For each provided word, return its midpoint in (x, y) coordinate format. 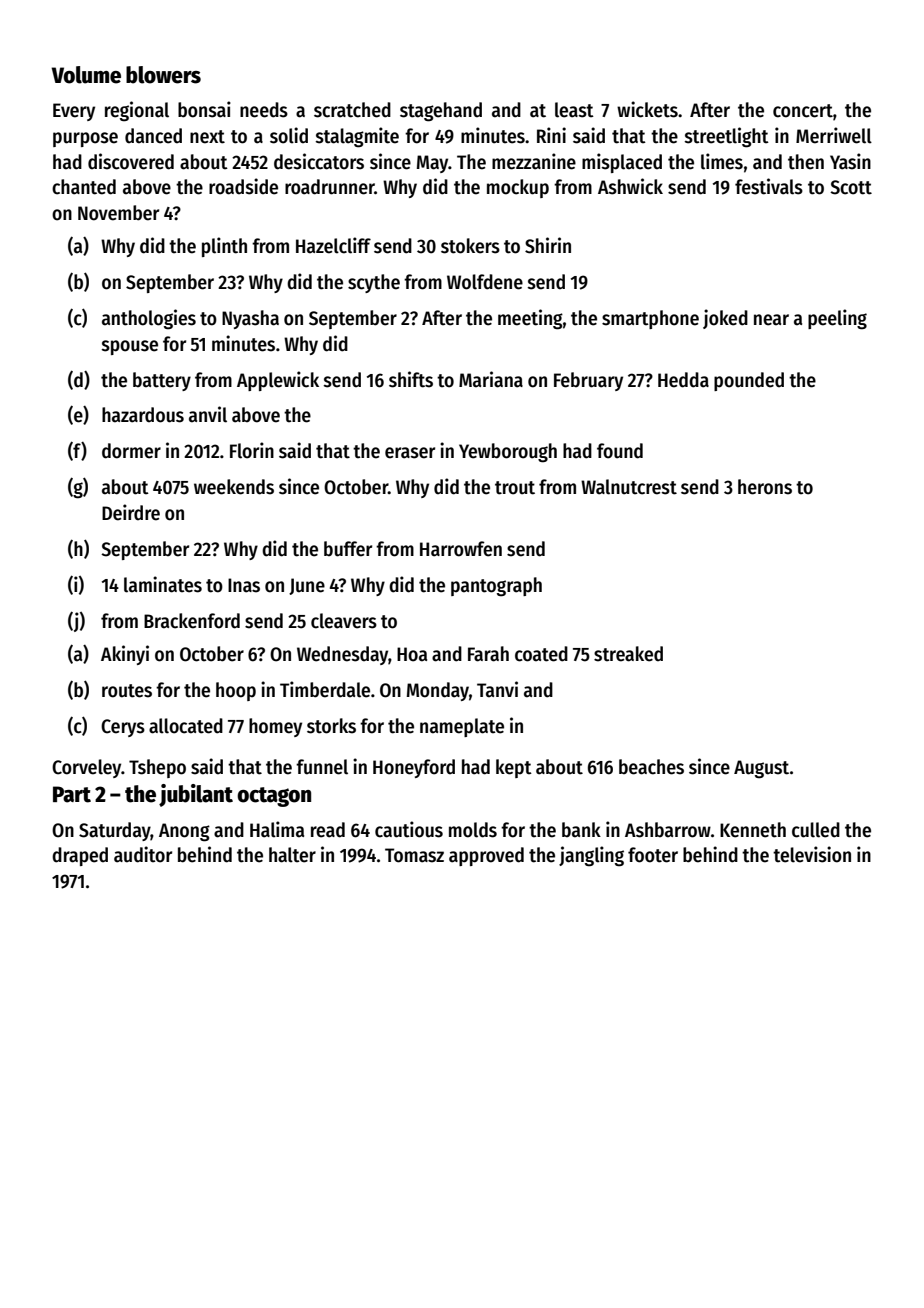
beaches (651, 767)
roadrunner (330, 187)
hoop (236, 691)
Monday (438, 691)
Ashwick (630, 186)
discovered (131, 161)
